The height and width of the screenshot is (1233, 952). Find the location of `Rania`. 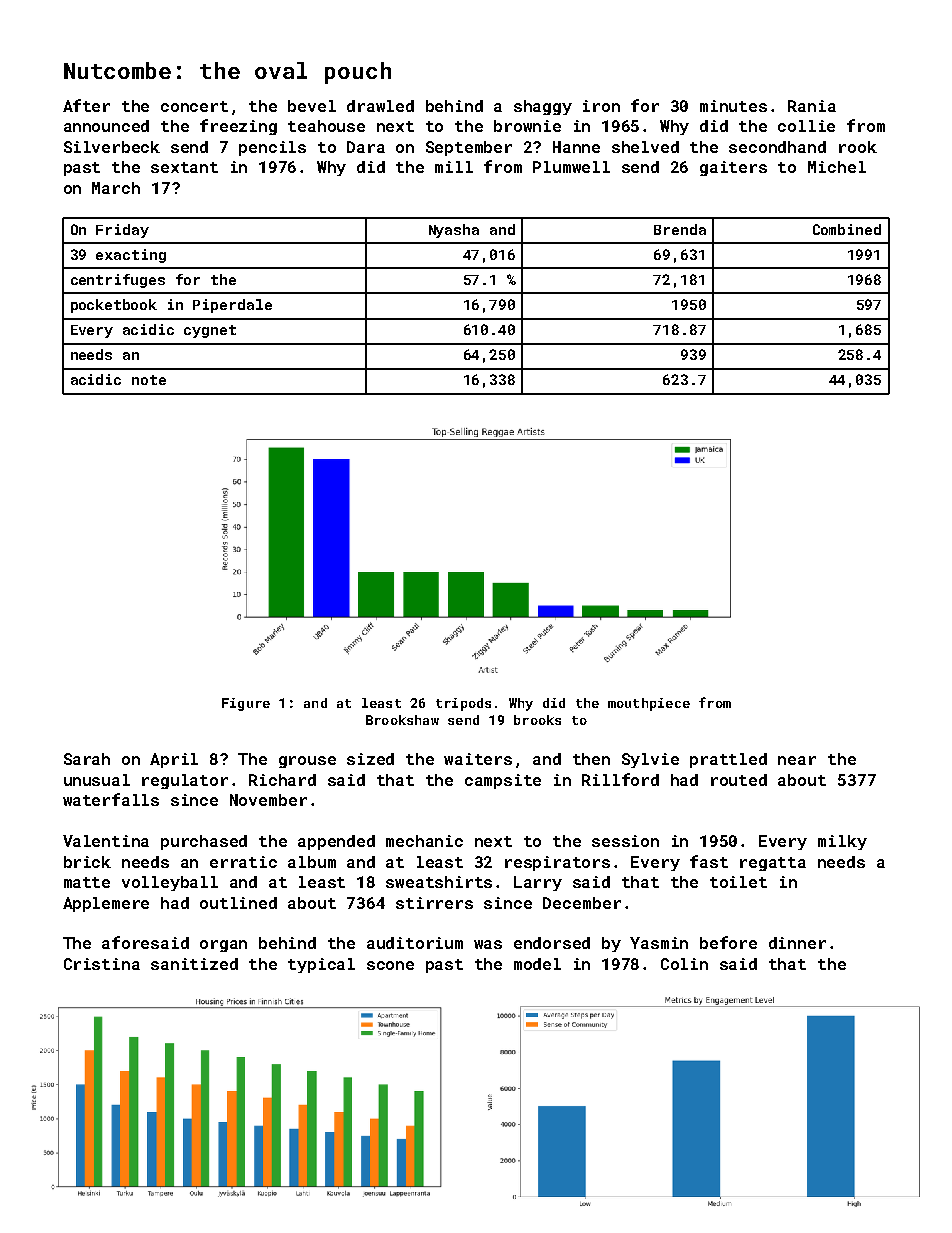

Rania is located at coordinates (812, 106).
